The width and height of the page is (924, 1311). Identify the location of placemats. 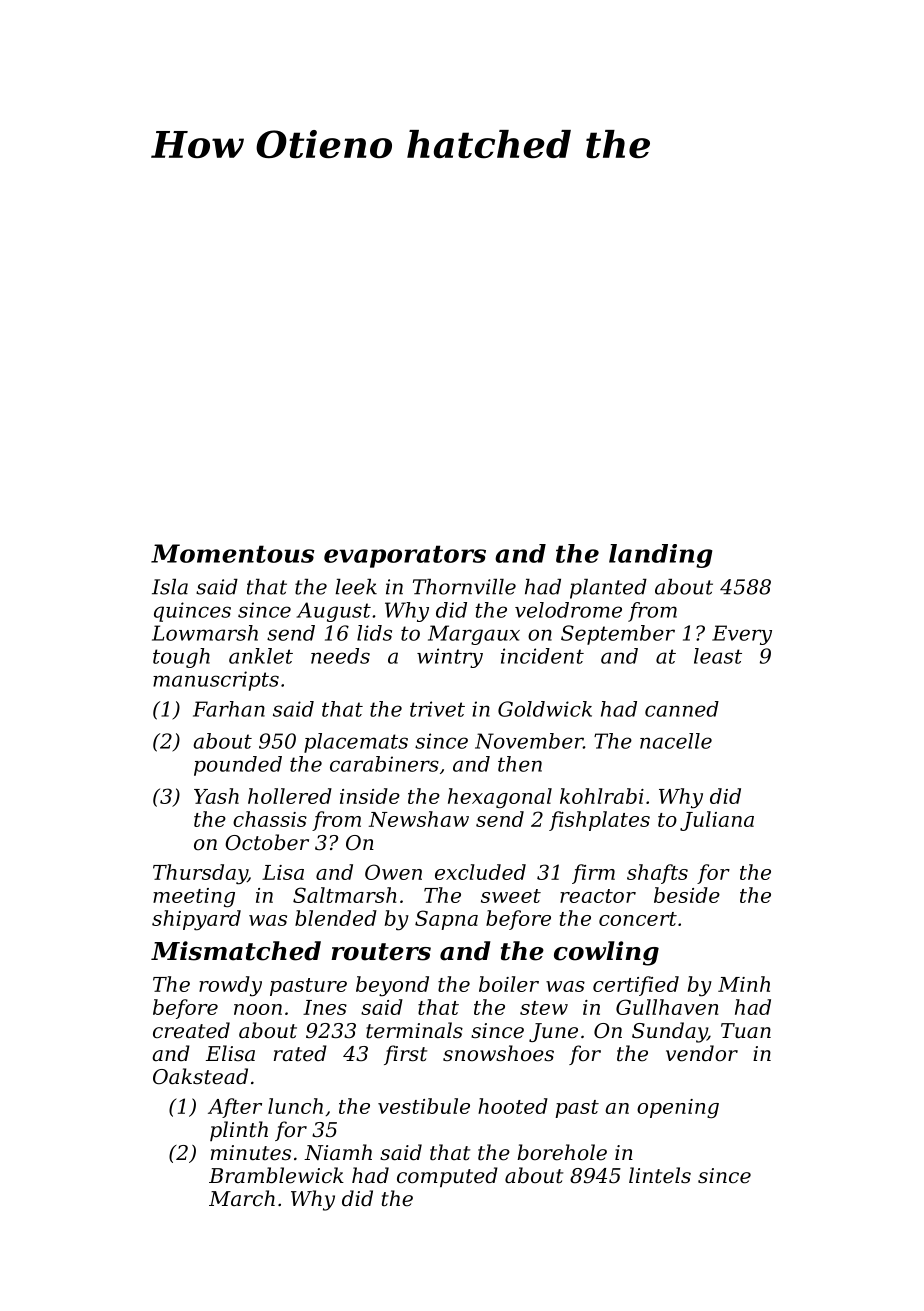
(356, 743).
